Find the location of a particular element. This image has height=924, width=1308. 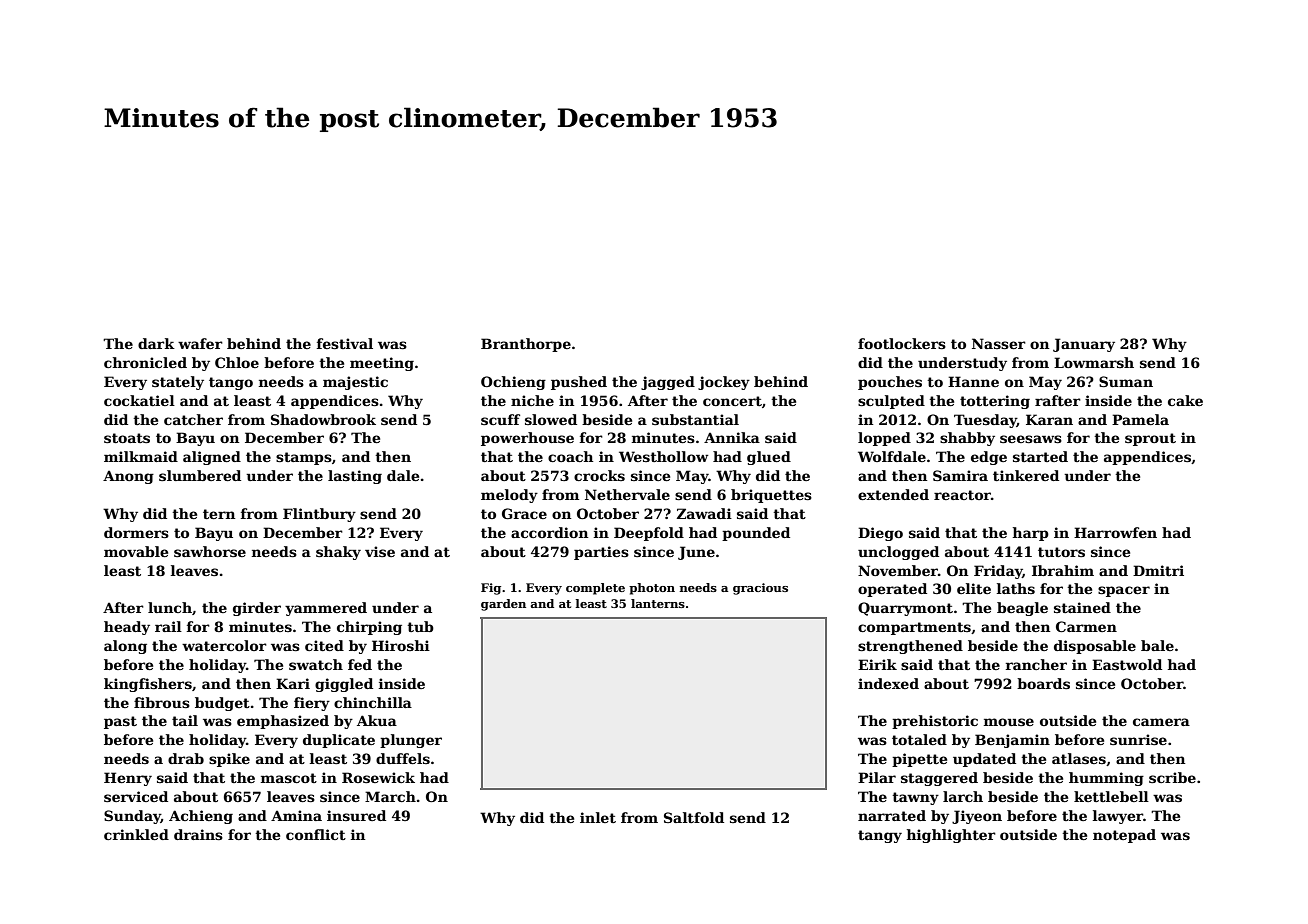

lasting is located at coordinates (355, 477).
